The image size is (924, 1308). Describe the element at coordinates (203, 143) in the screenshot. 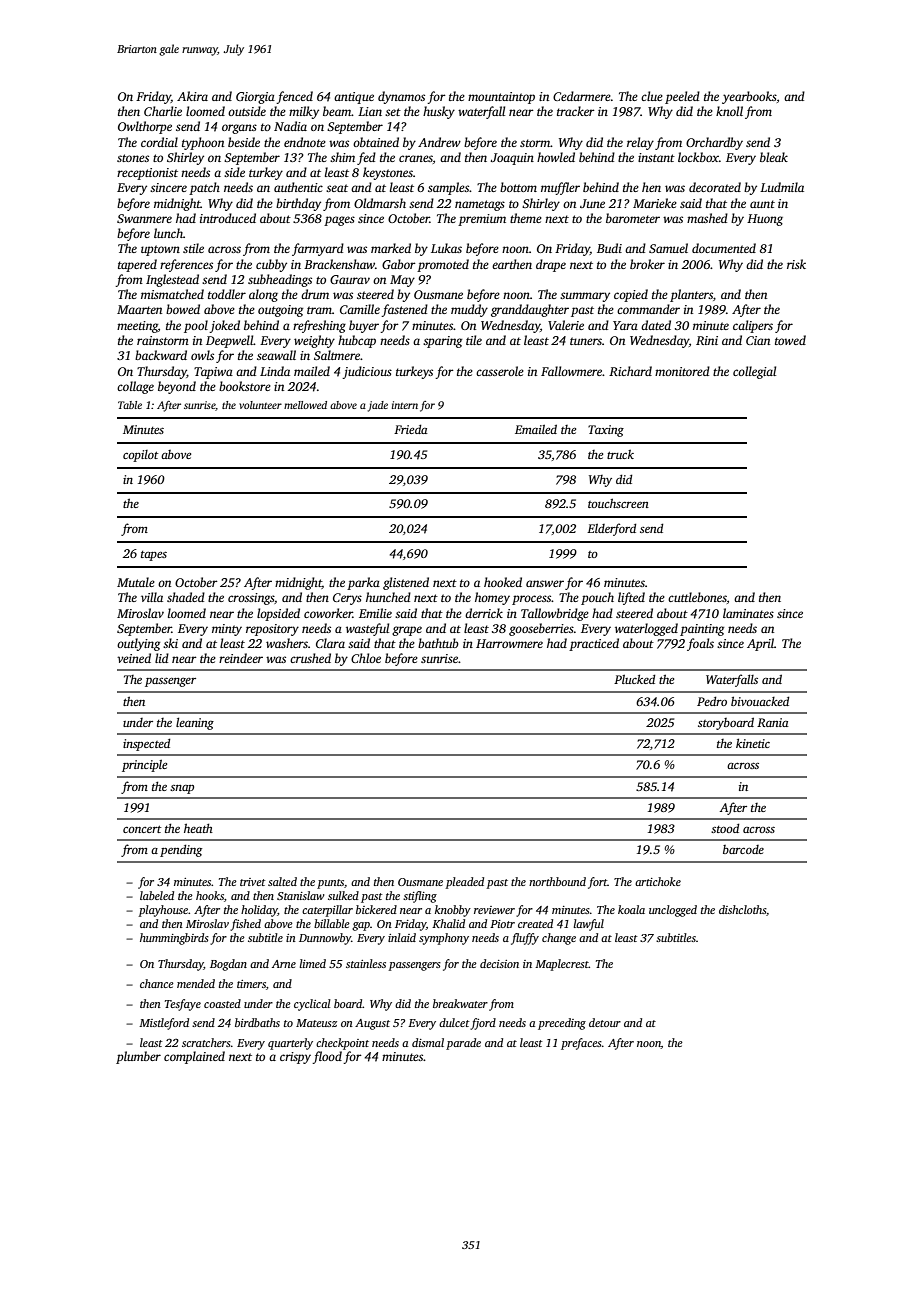

I see `typhoon` at that location.
